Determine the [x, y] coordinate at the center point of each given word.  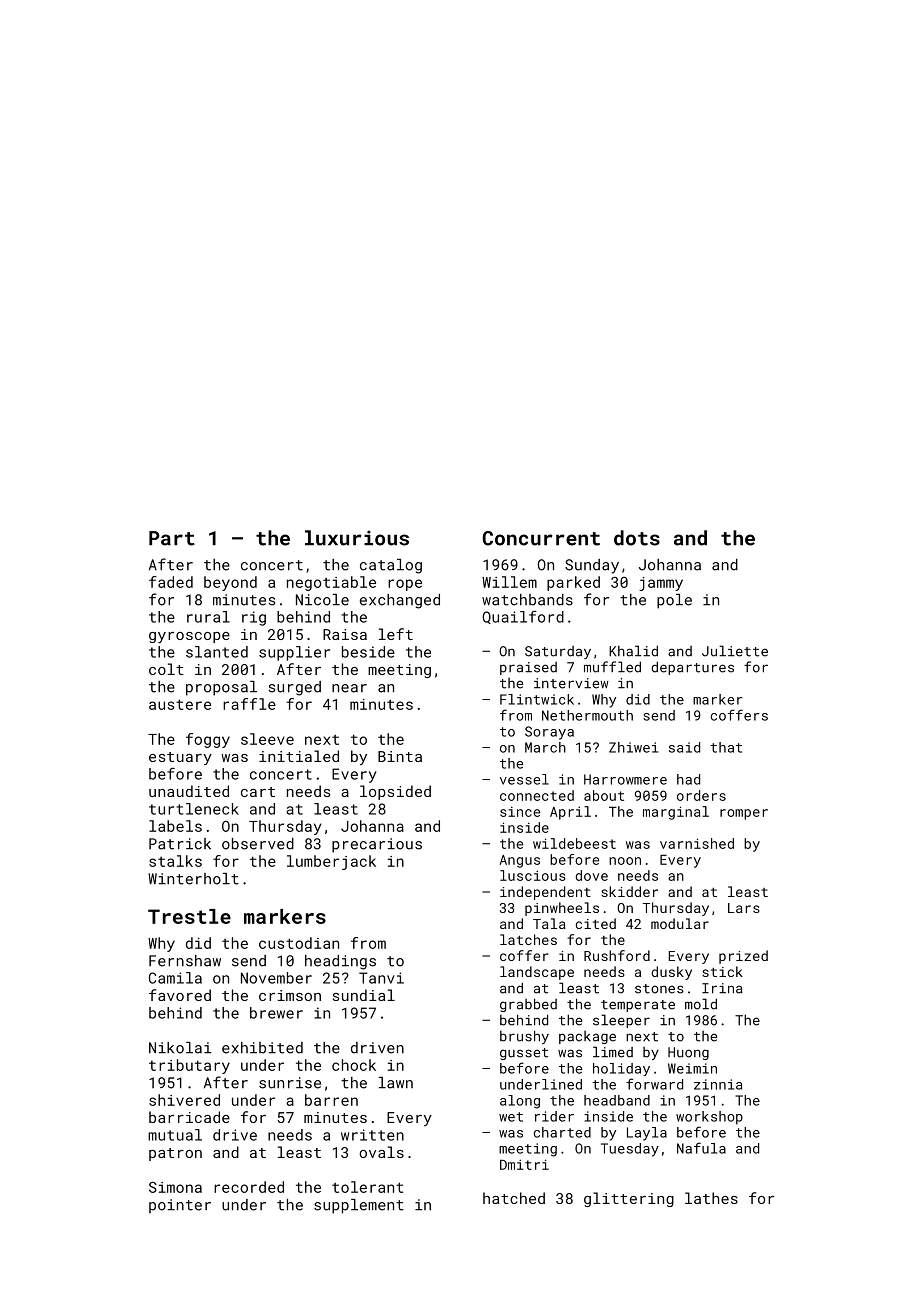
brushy [524, 1037]
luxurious [357, 538]
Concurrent [541, 538]
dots [637, 538]
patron [175, 1154]
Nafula [701, 1148]
